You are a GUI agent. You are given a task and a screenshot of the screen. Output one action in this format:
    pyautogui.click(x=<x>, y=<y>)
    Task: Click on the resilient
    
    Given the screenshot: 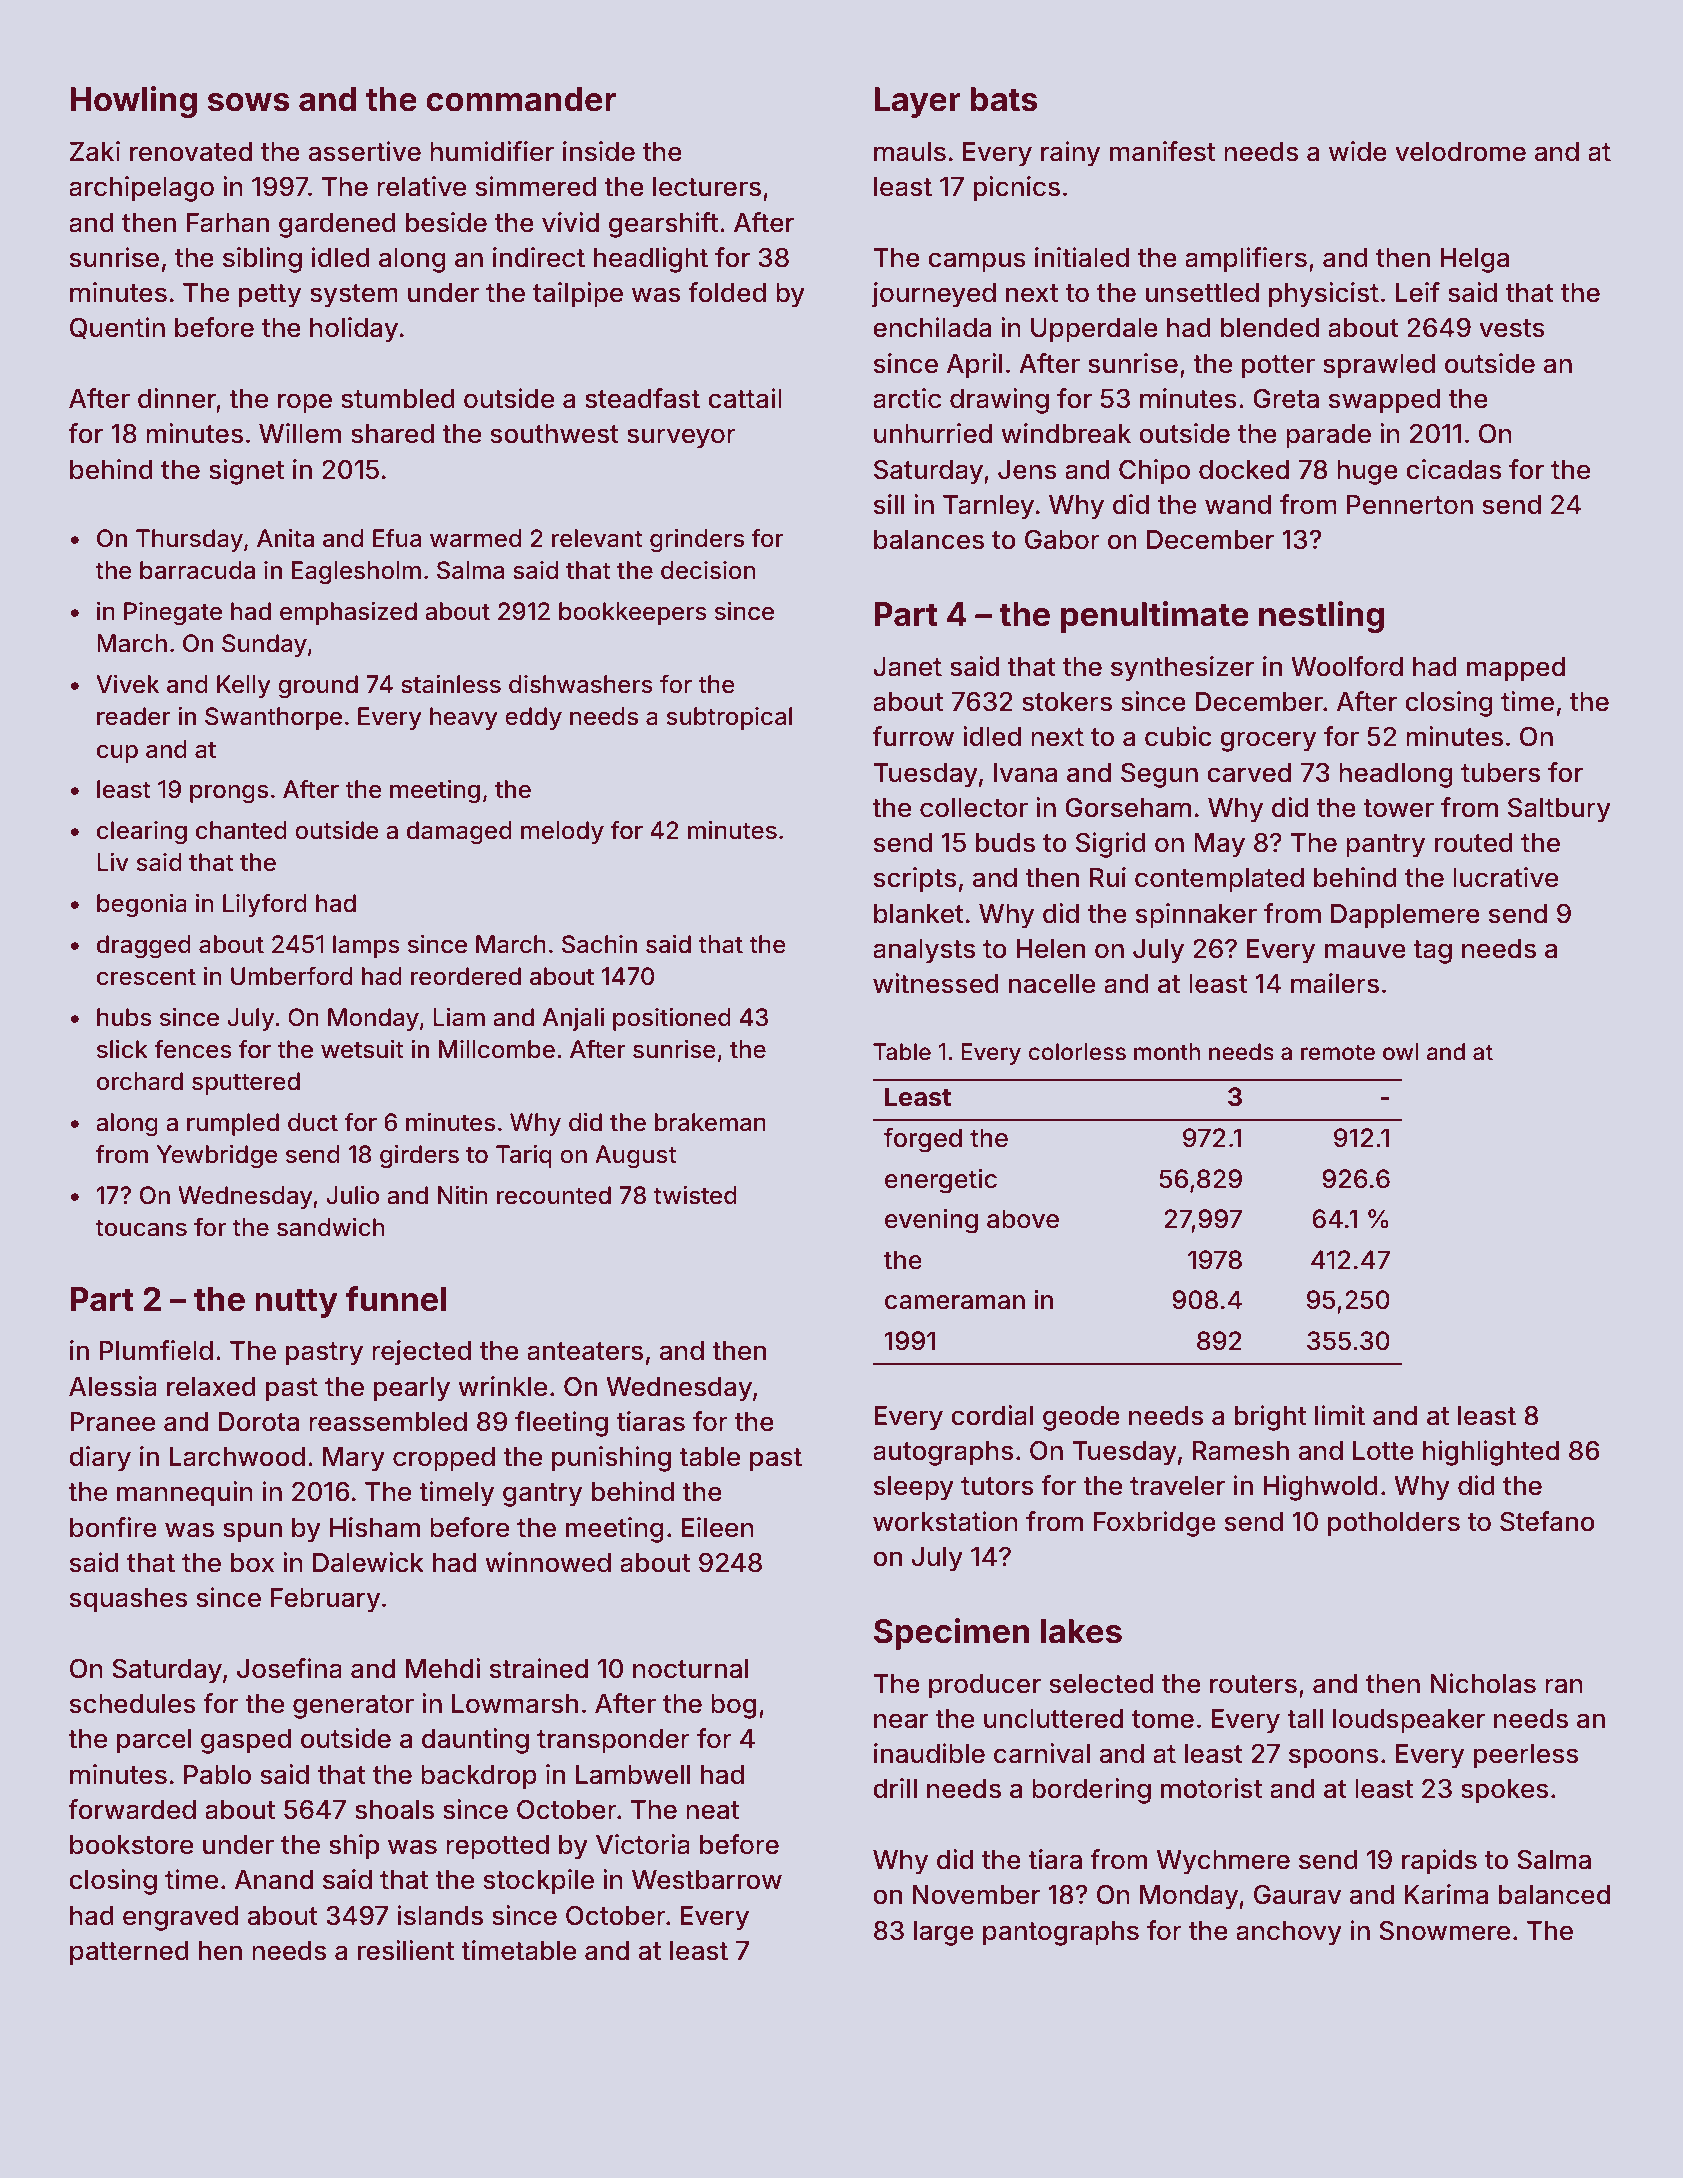 What is the action you would take?
    pyautogui.click(x=406, y=1950)
